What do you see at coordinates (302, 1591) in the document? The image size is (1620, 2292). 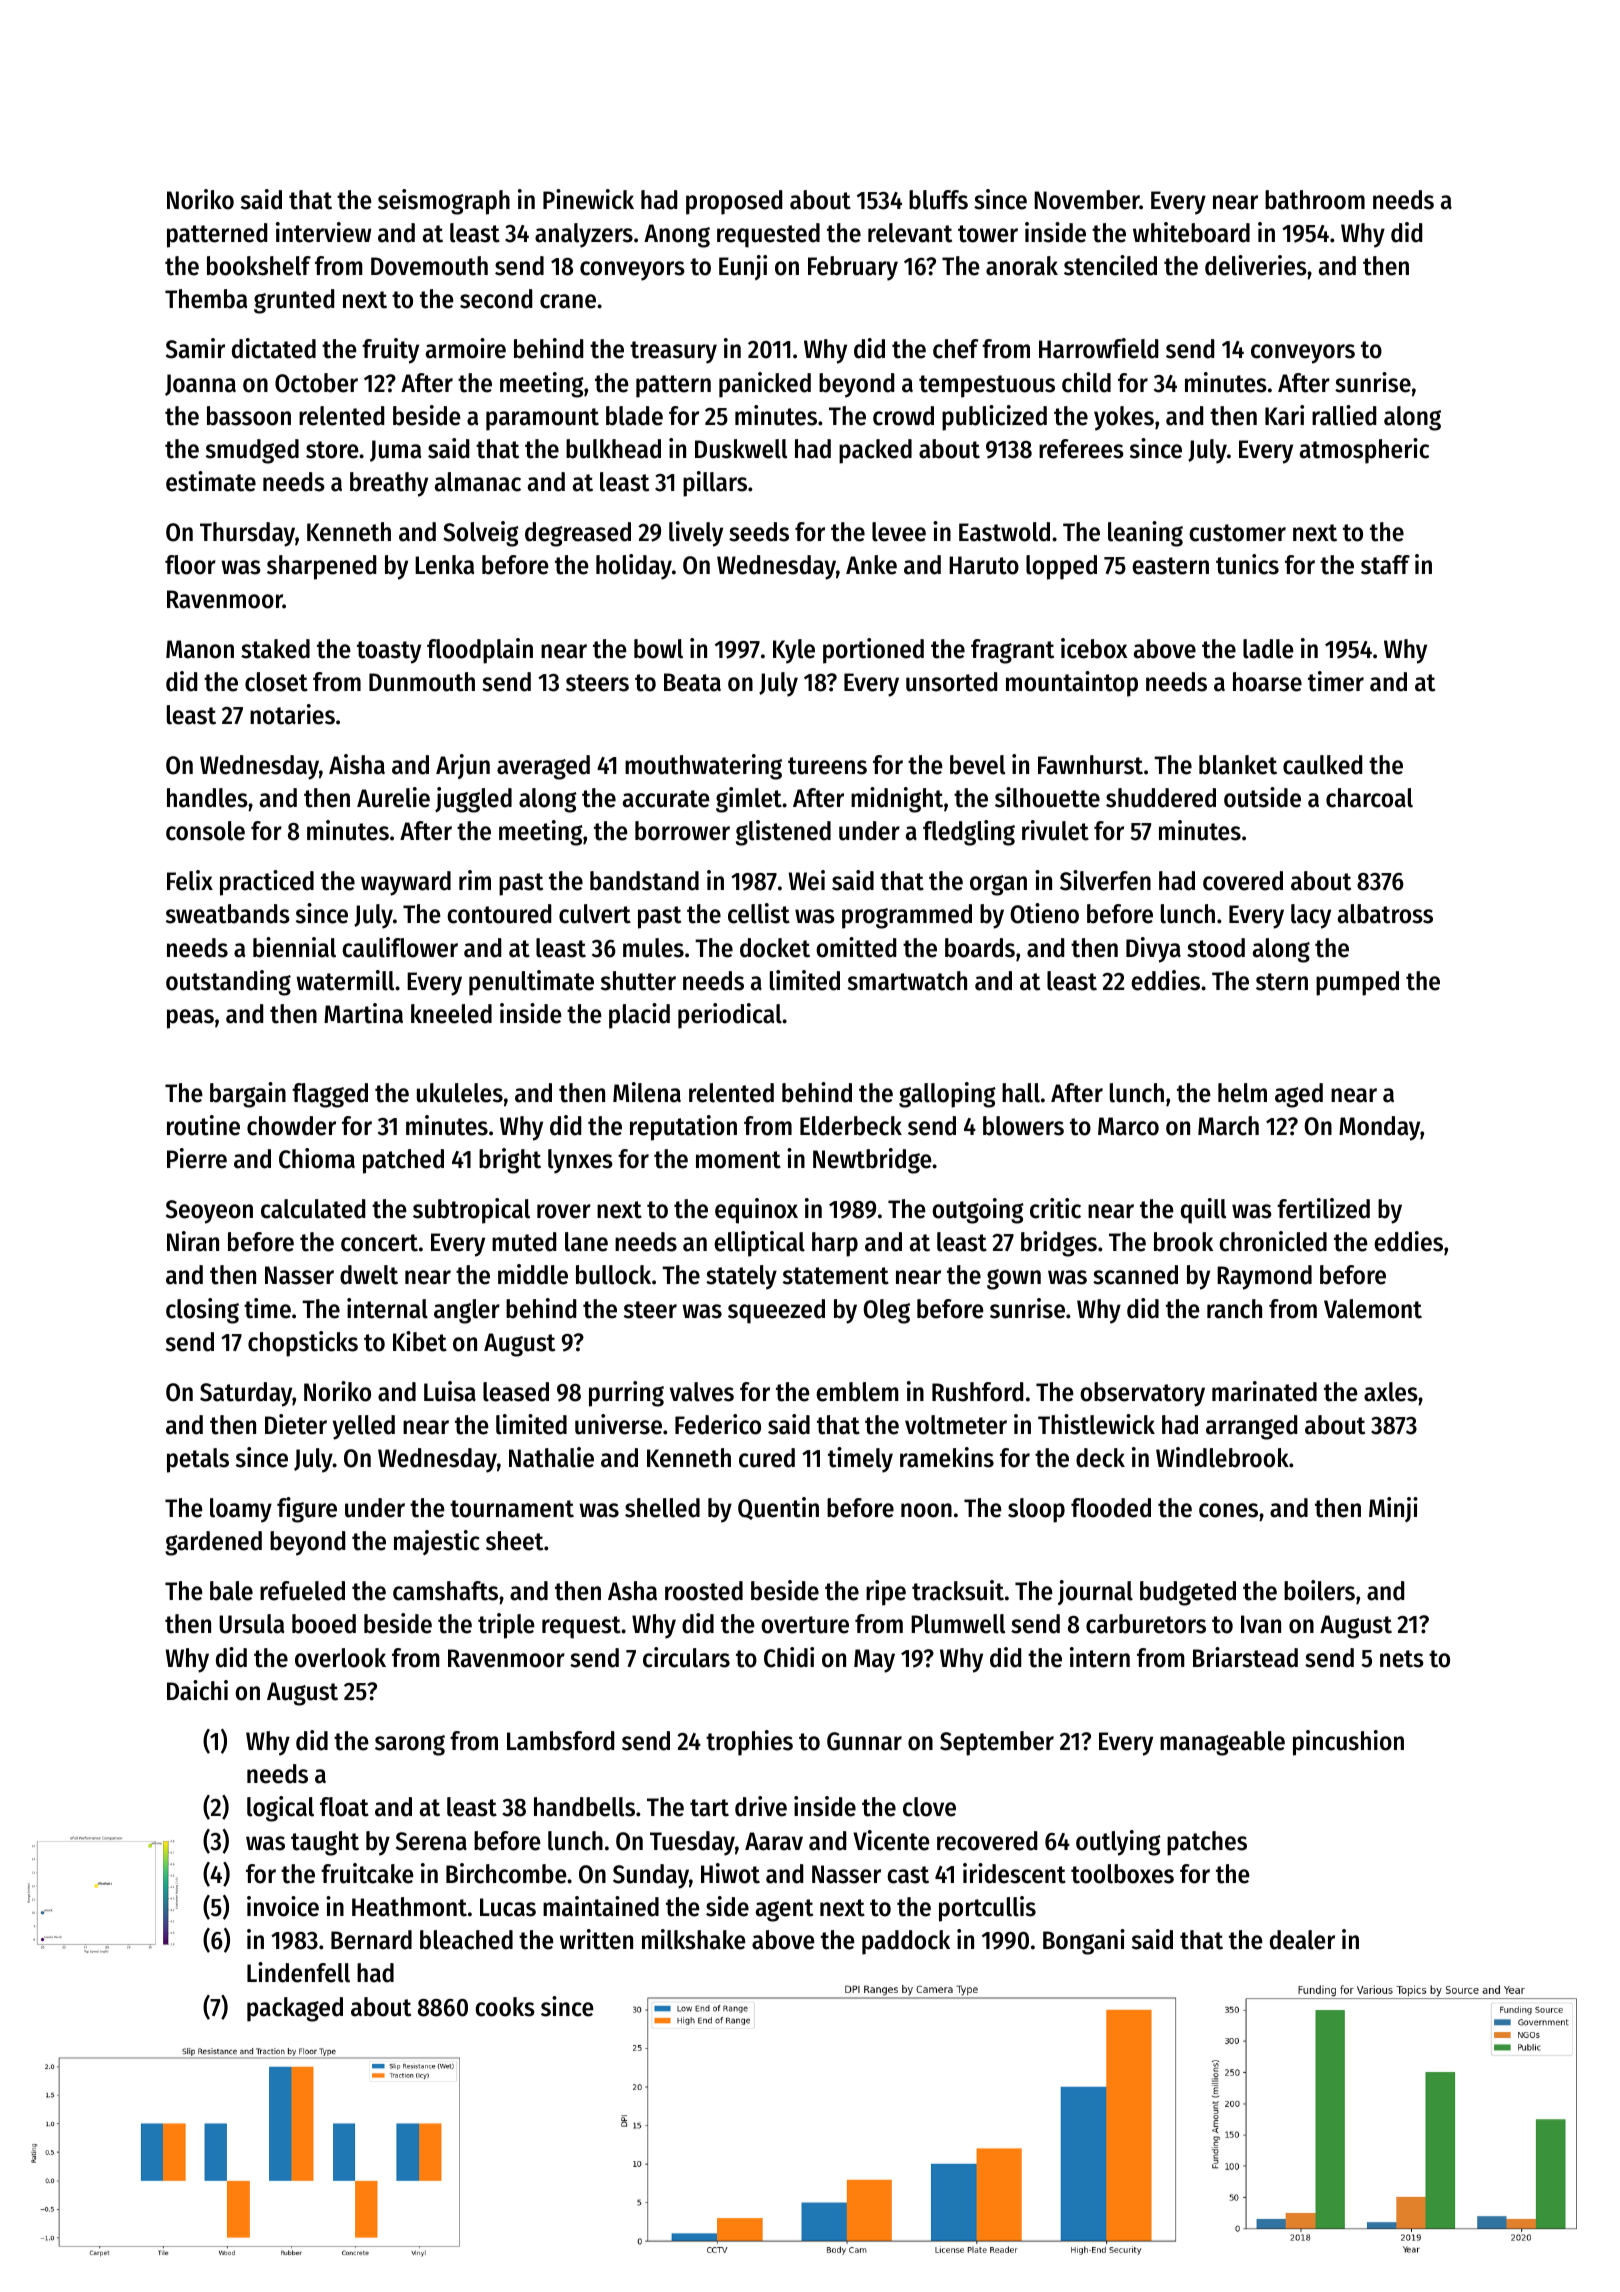 I see `refueled` at bounding box center [302, 1591].
